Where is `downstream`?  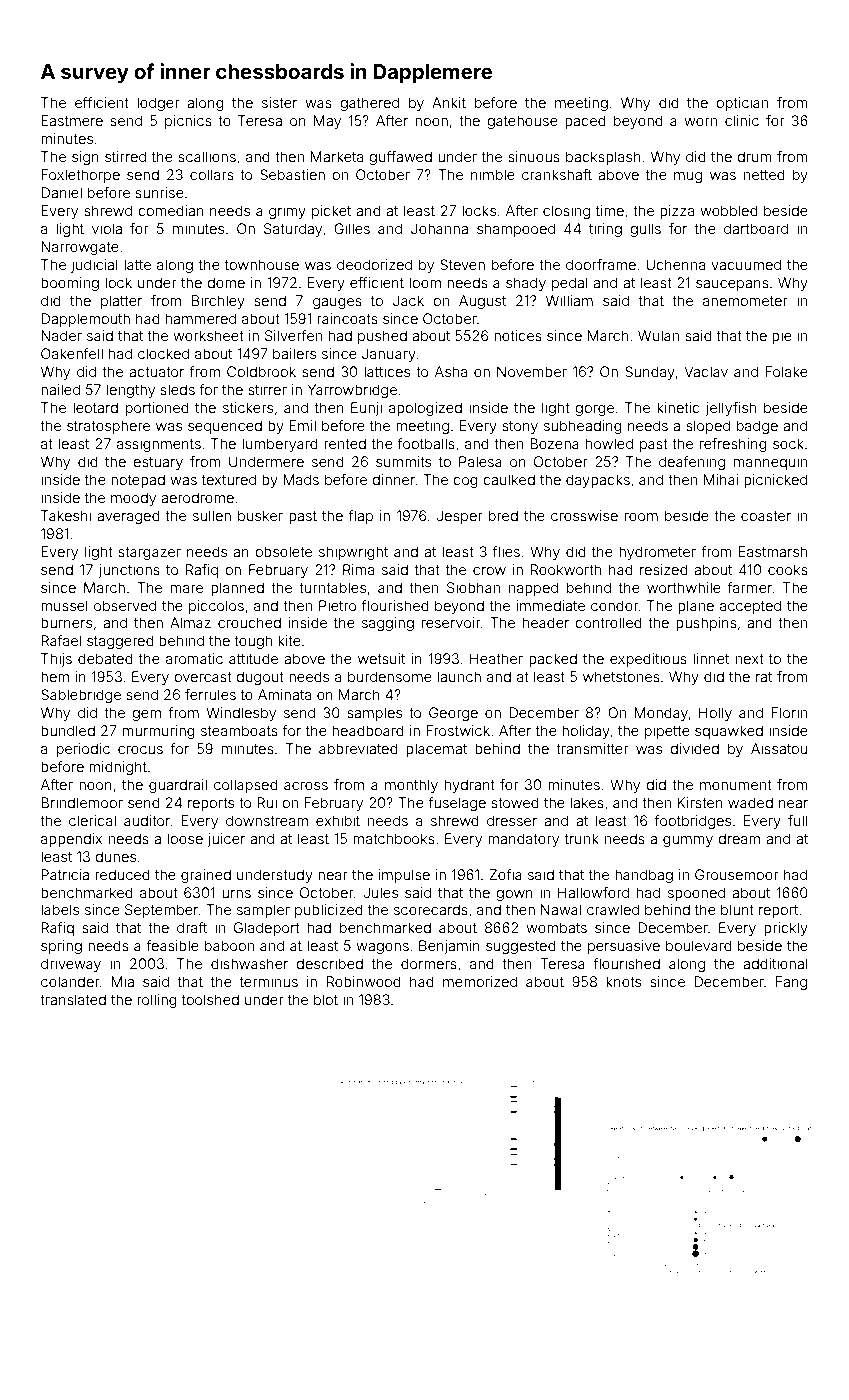 downstream is located at coordinates (267, 820).
